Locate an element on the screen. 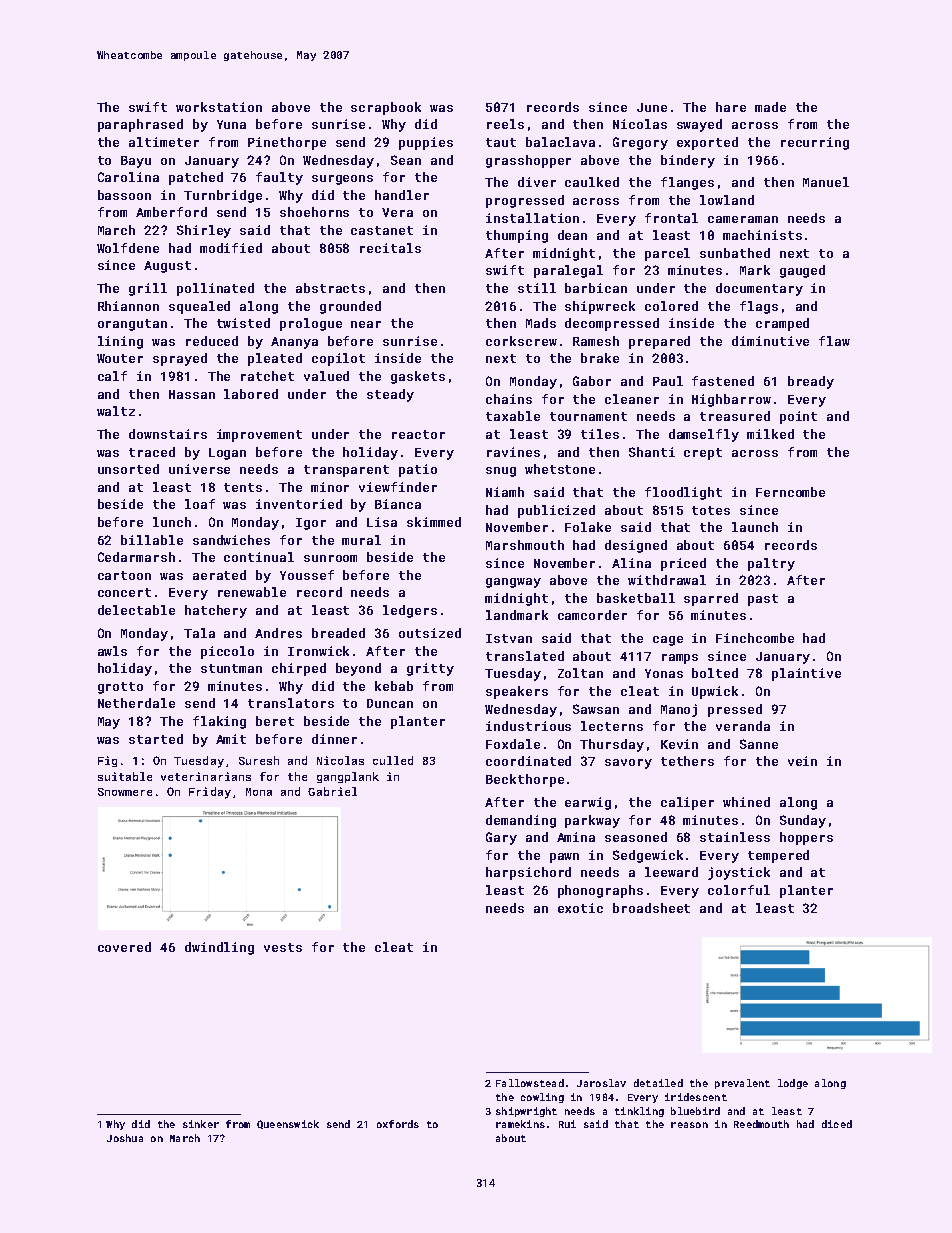  exotic is located at coordinates (580, 908).
